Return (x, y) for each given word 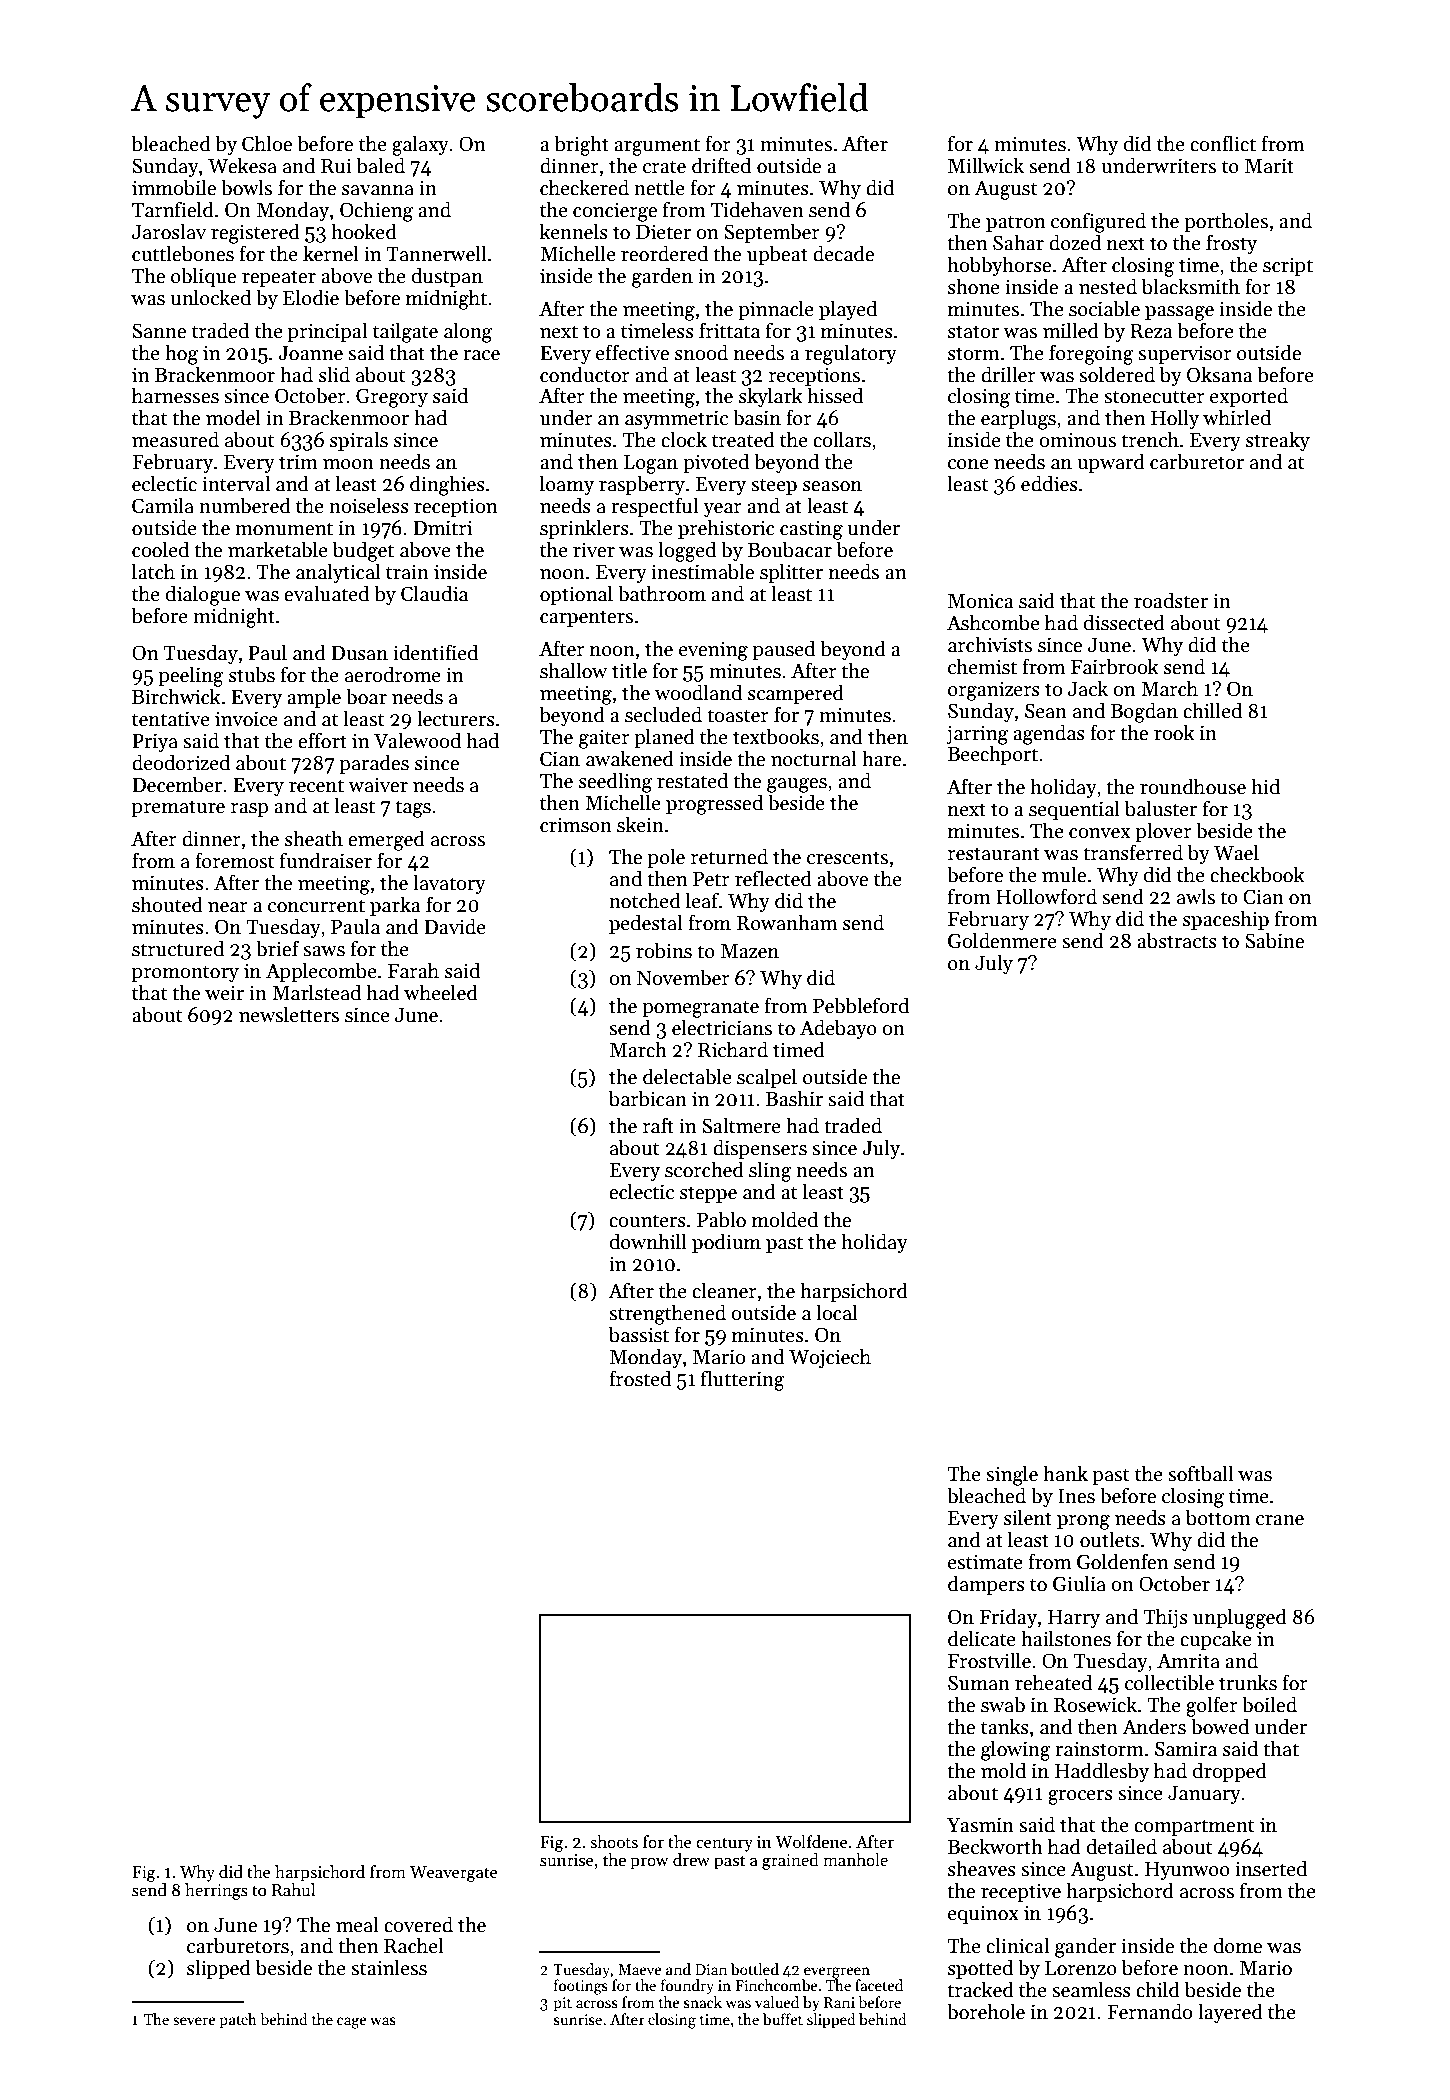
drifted (721, 165)
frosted (640, 1378)
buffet (783, 2019)
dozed (1075, 242)
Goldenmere (1002, 940)
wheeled (441, 992)
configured (1098, 222)
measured (175, 439)
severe (194, 2021)
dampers (986, 1585)
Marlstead (316, 992)
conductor (585, 374)
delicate (982, 1638)
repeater (279, 278)
